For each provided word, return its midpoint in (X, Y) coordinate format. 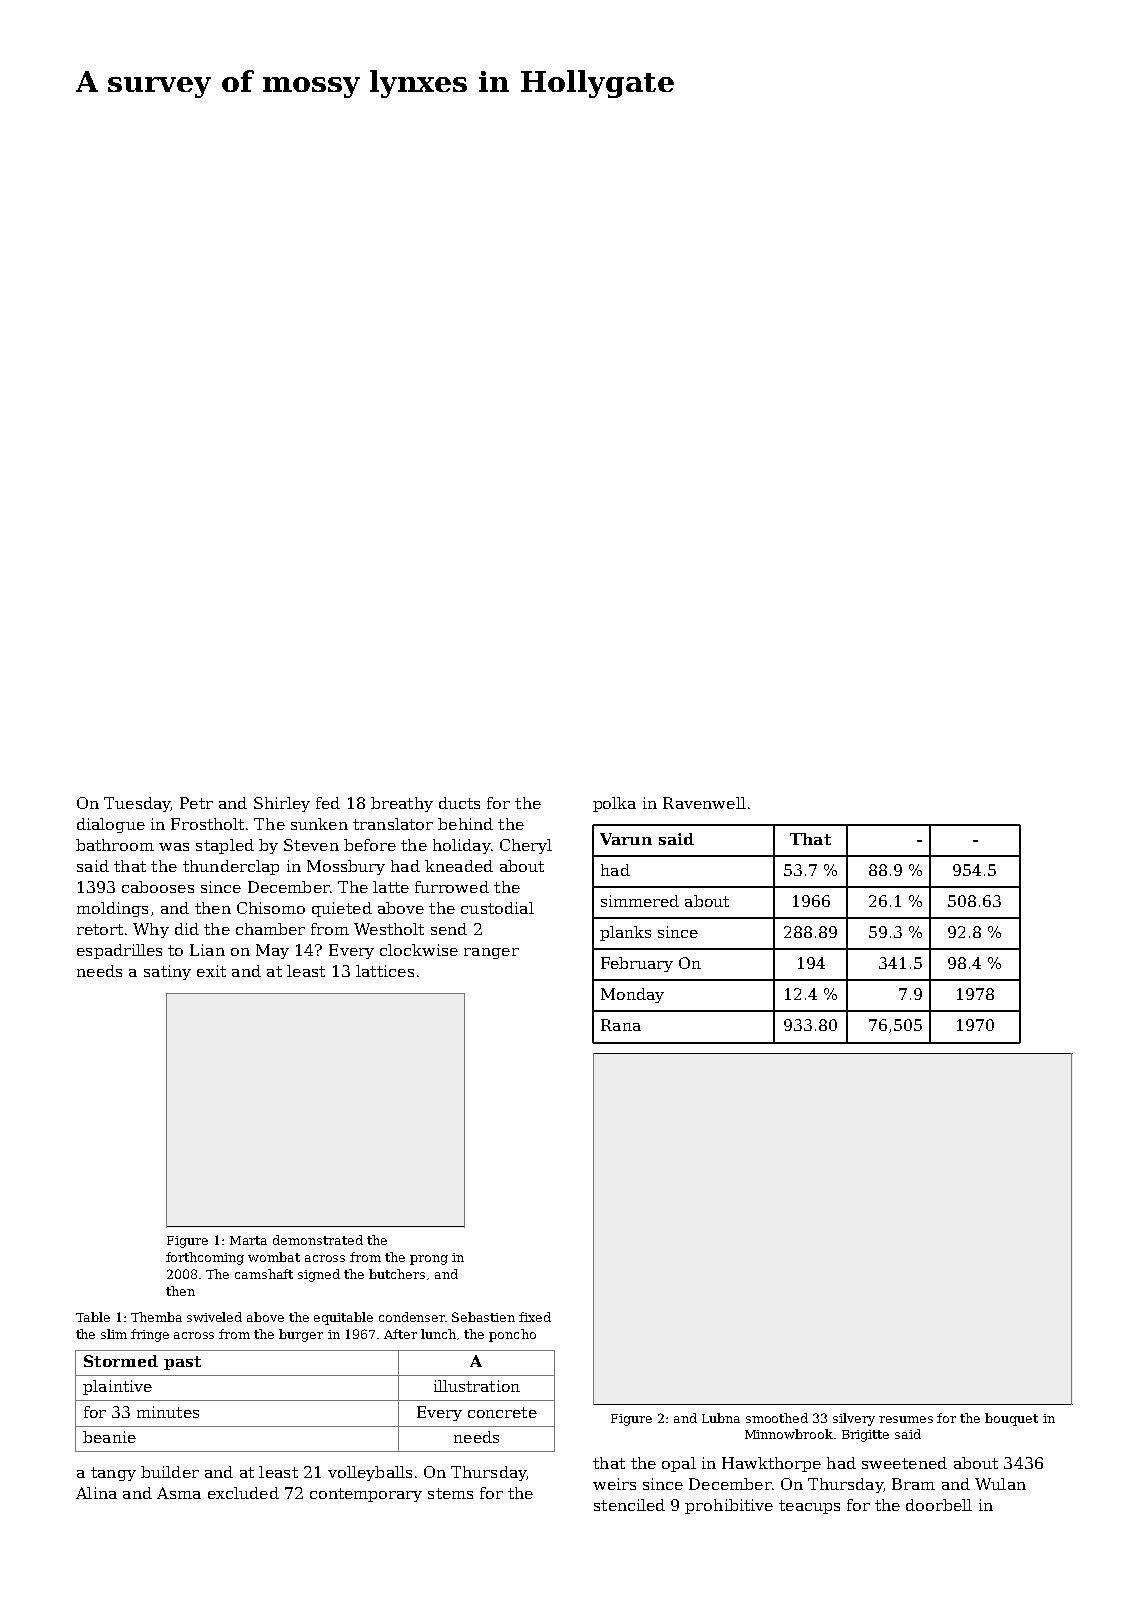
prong (429, 1260)
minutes (168, 1412)
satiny (167, 972)
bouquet (1011, 1419)
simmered (640, 901)
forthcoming (205, 1258)
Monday (632, 995)
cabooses (158, 887)
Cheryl (526, 846)
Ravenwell (704, 803)
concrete (502, 1412)
